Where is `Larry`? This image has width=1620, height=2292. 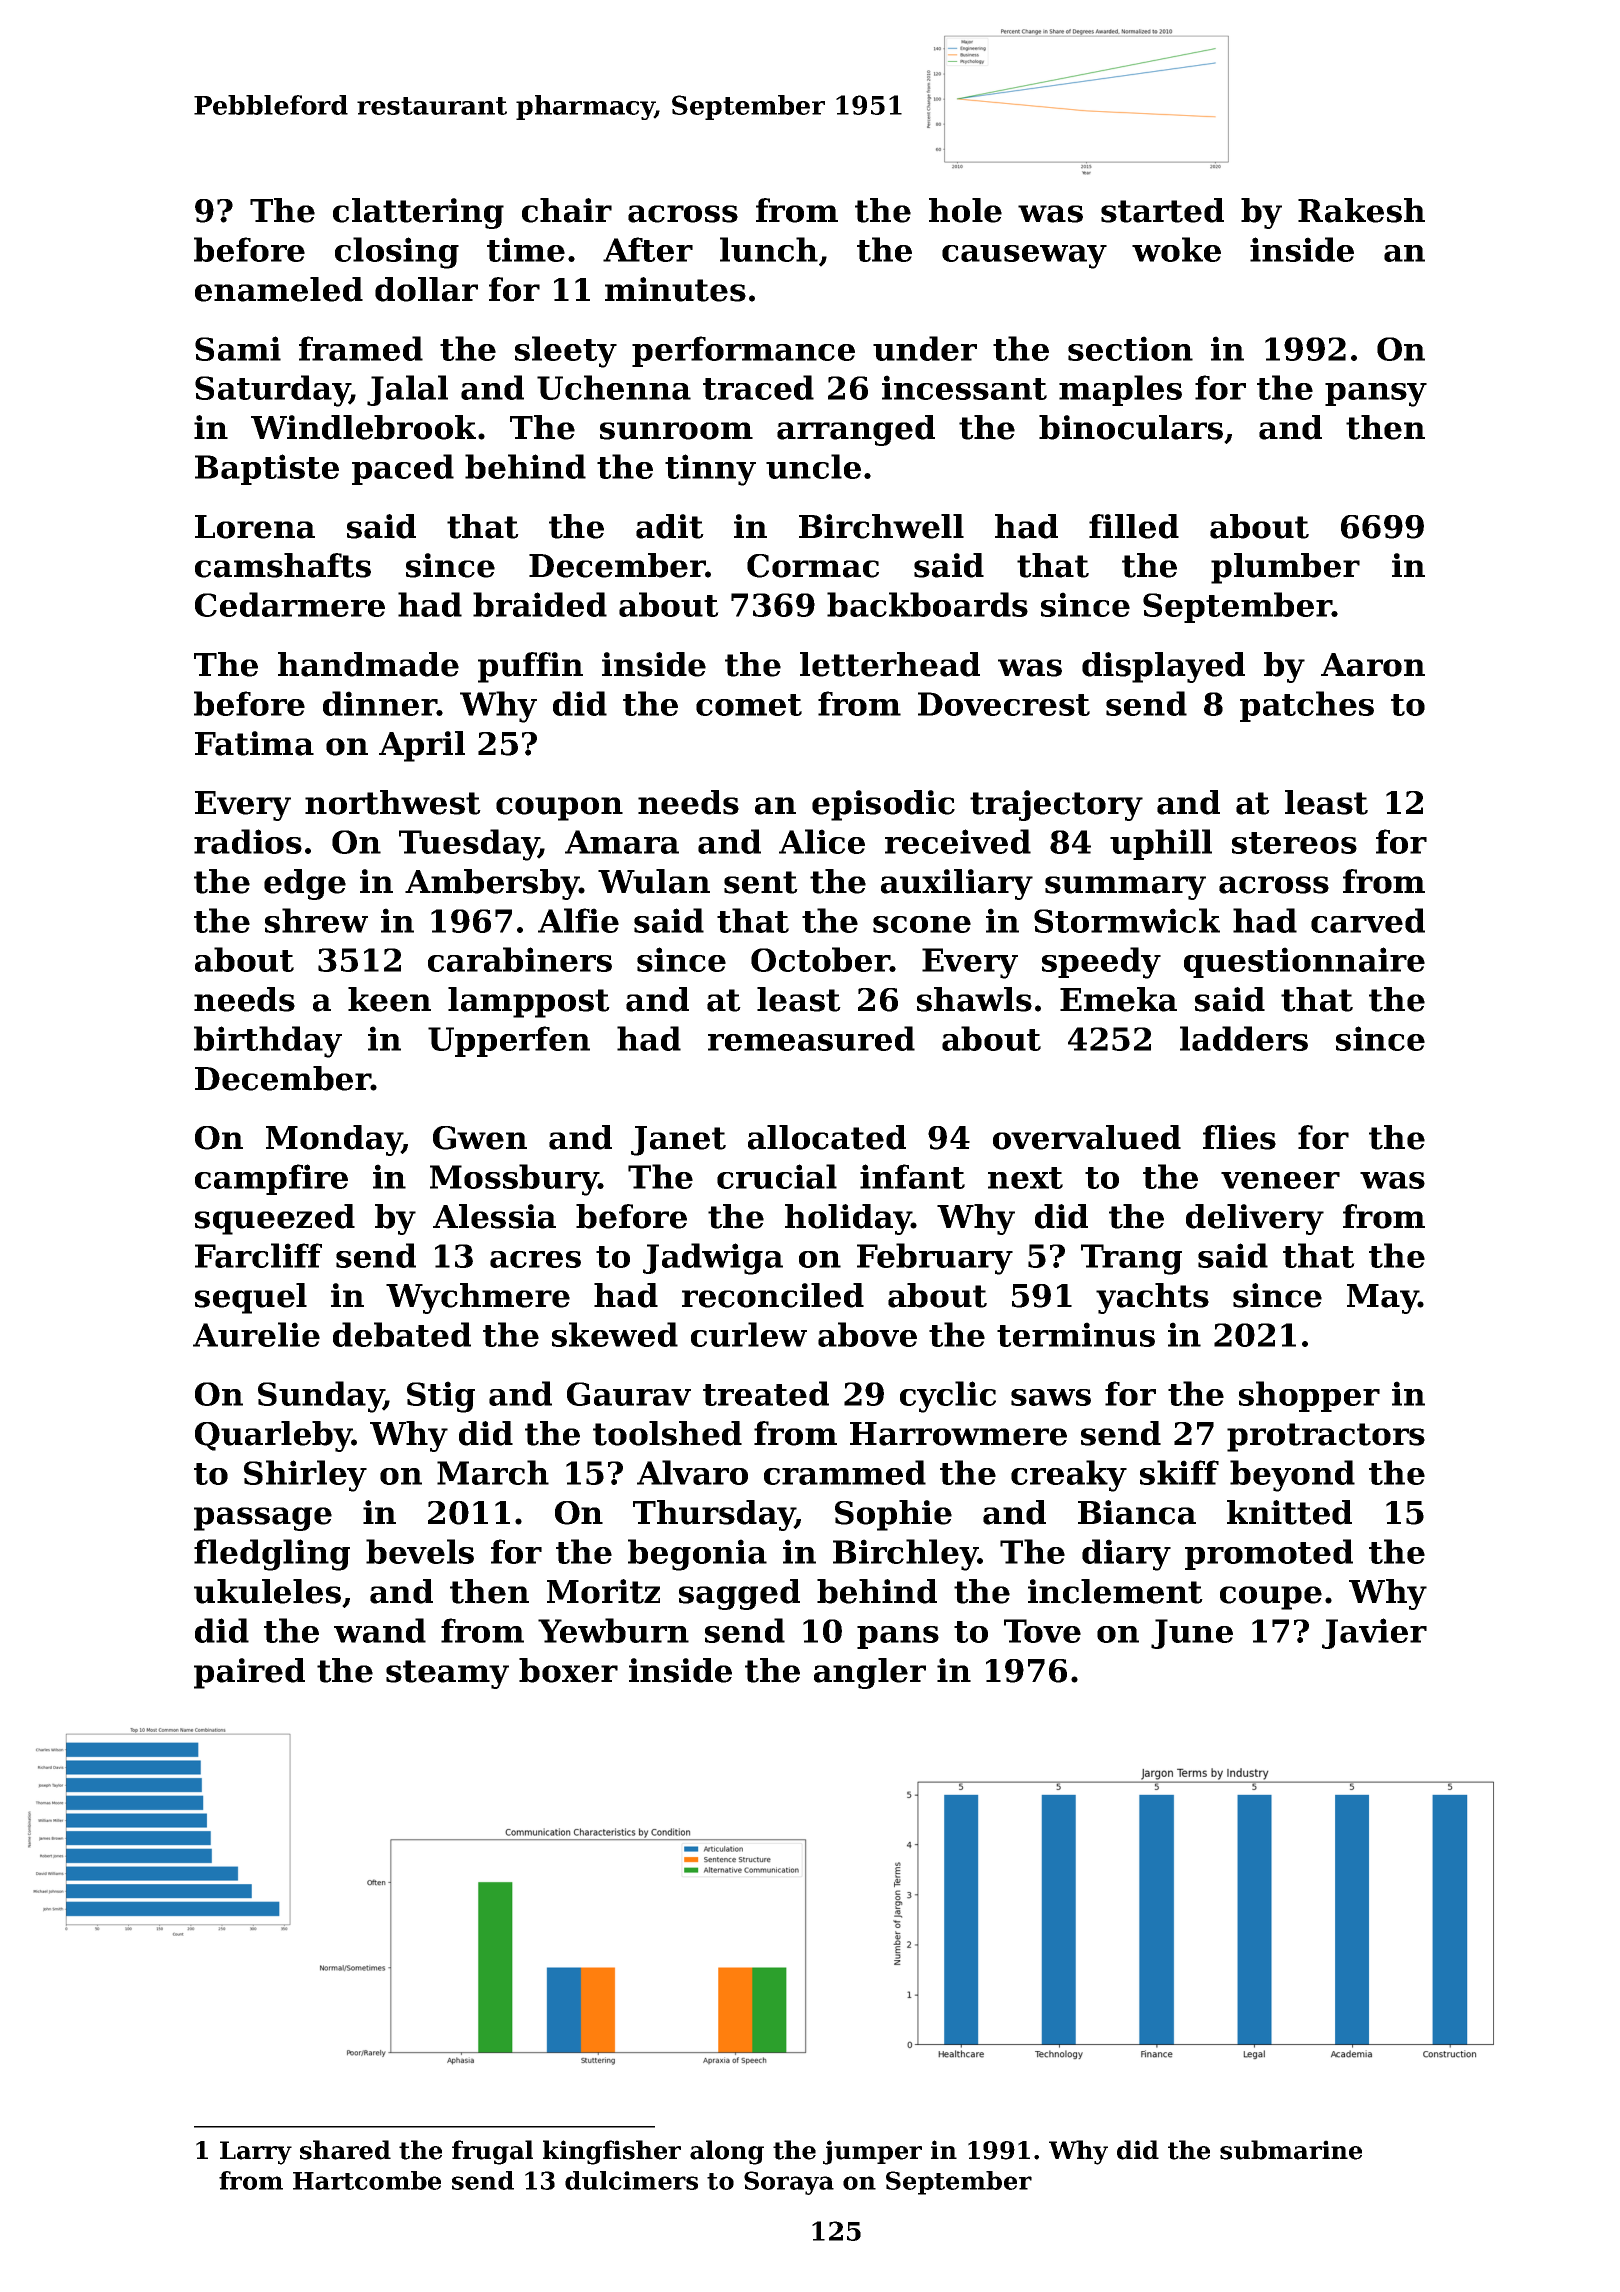
Larry is located at coordinates (256, 2153).
